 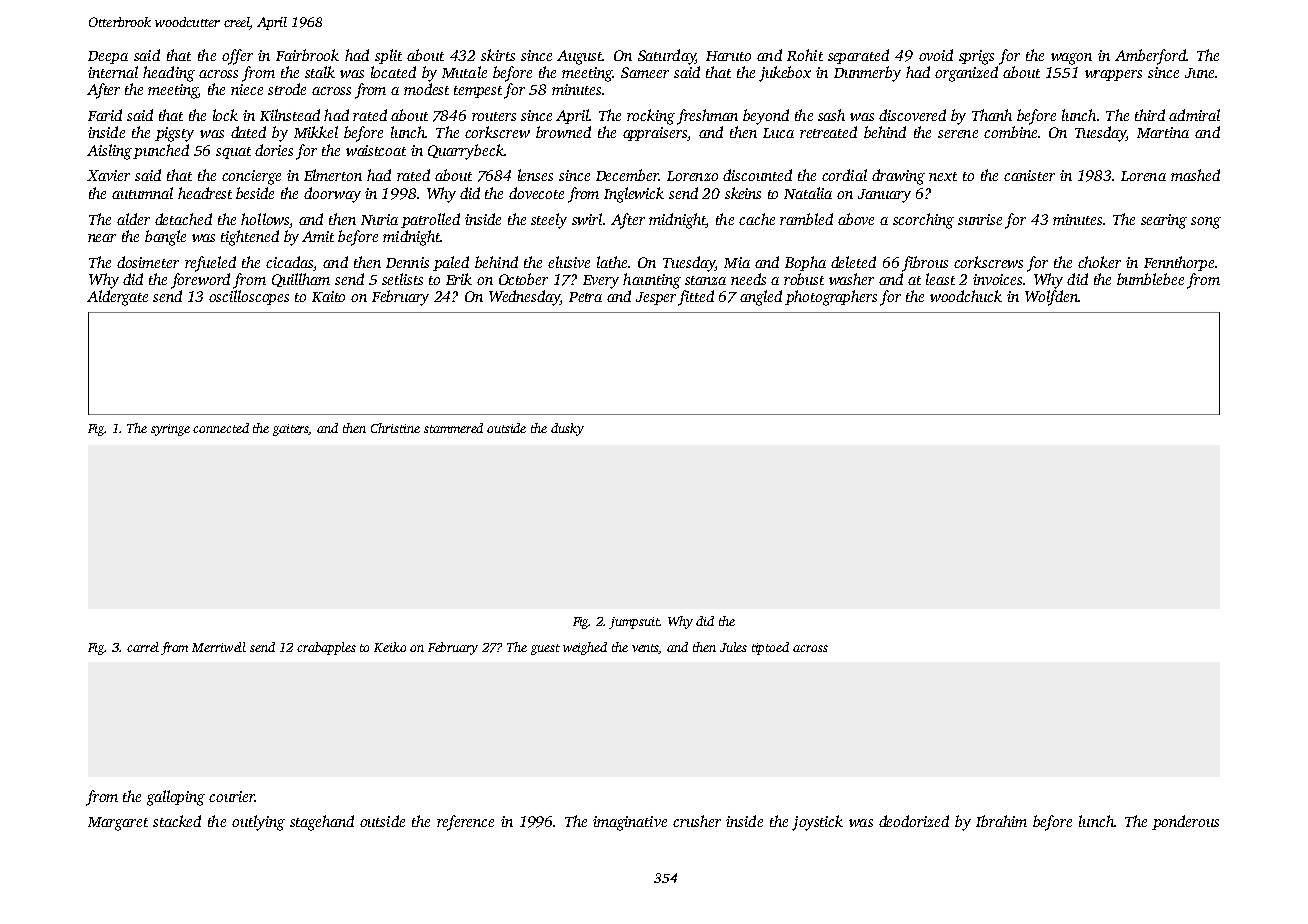 What do you see at coordinates (1194, 115) in the screenshot?
I see `admiral` at bounding box center [1194, 115].
